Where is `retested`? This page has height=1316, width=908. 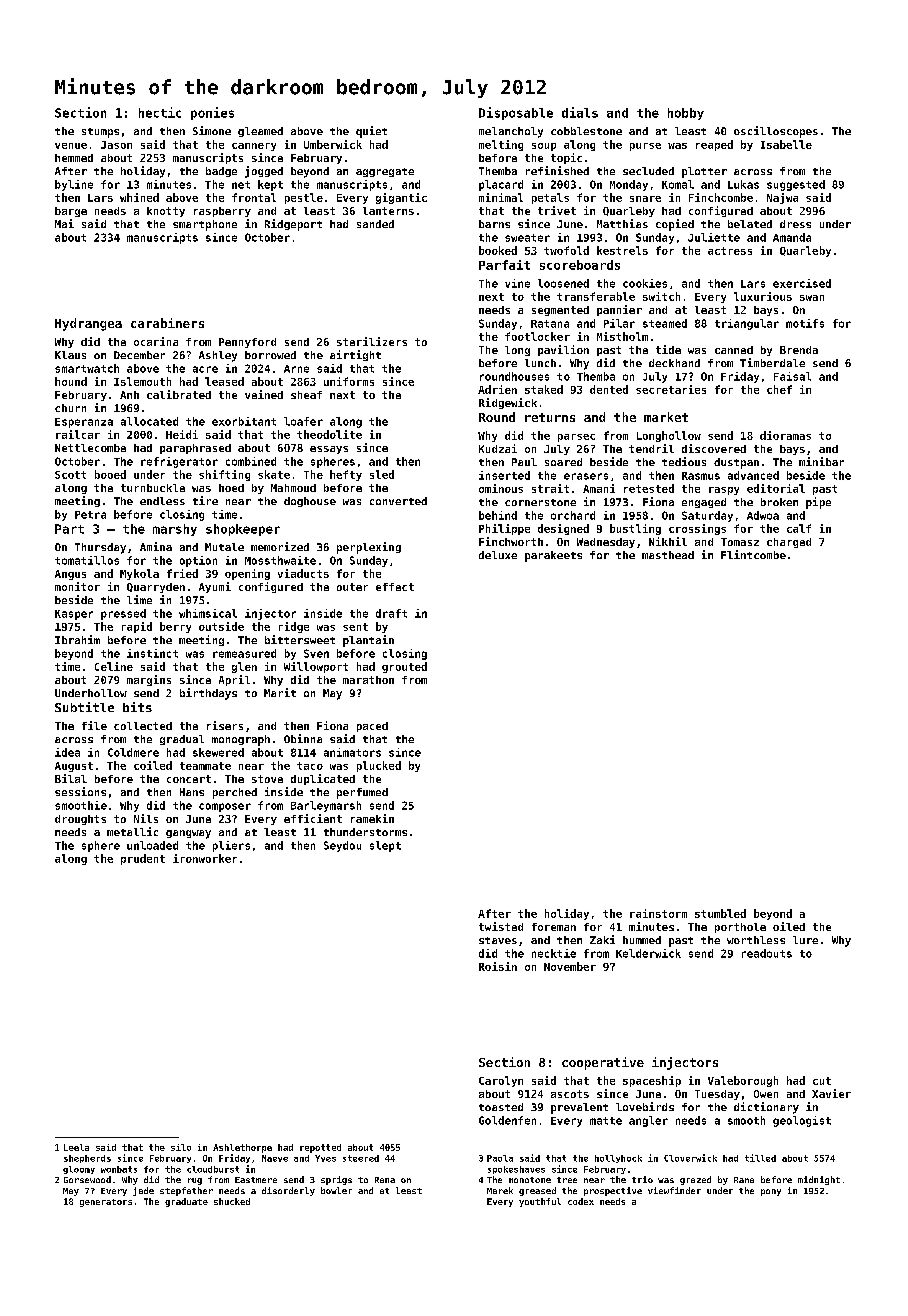 retested is located at coordinates (649, 488).
